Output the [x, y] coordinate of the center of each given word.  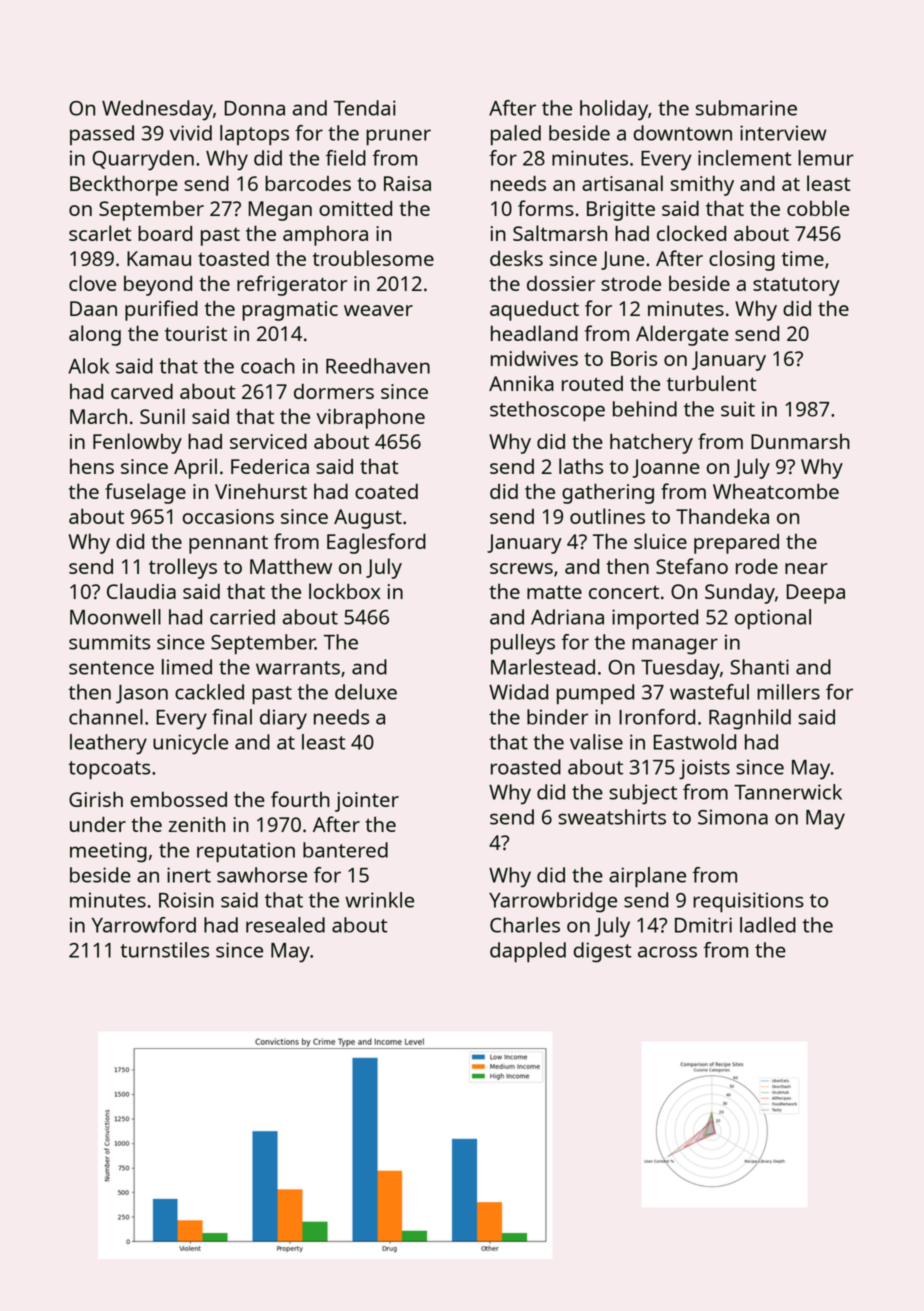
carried [242, 617]
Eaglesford [376, 543]
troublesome [373, 258]
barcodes [308, 183]
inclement [745, 158]
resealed [285, 925]
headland [534, 333]
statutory [796, 286]
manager [675, 646]
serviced [268, 441]
